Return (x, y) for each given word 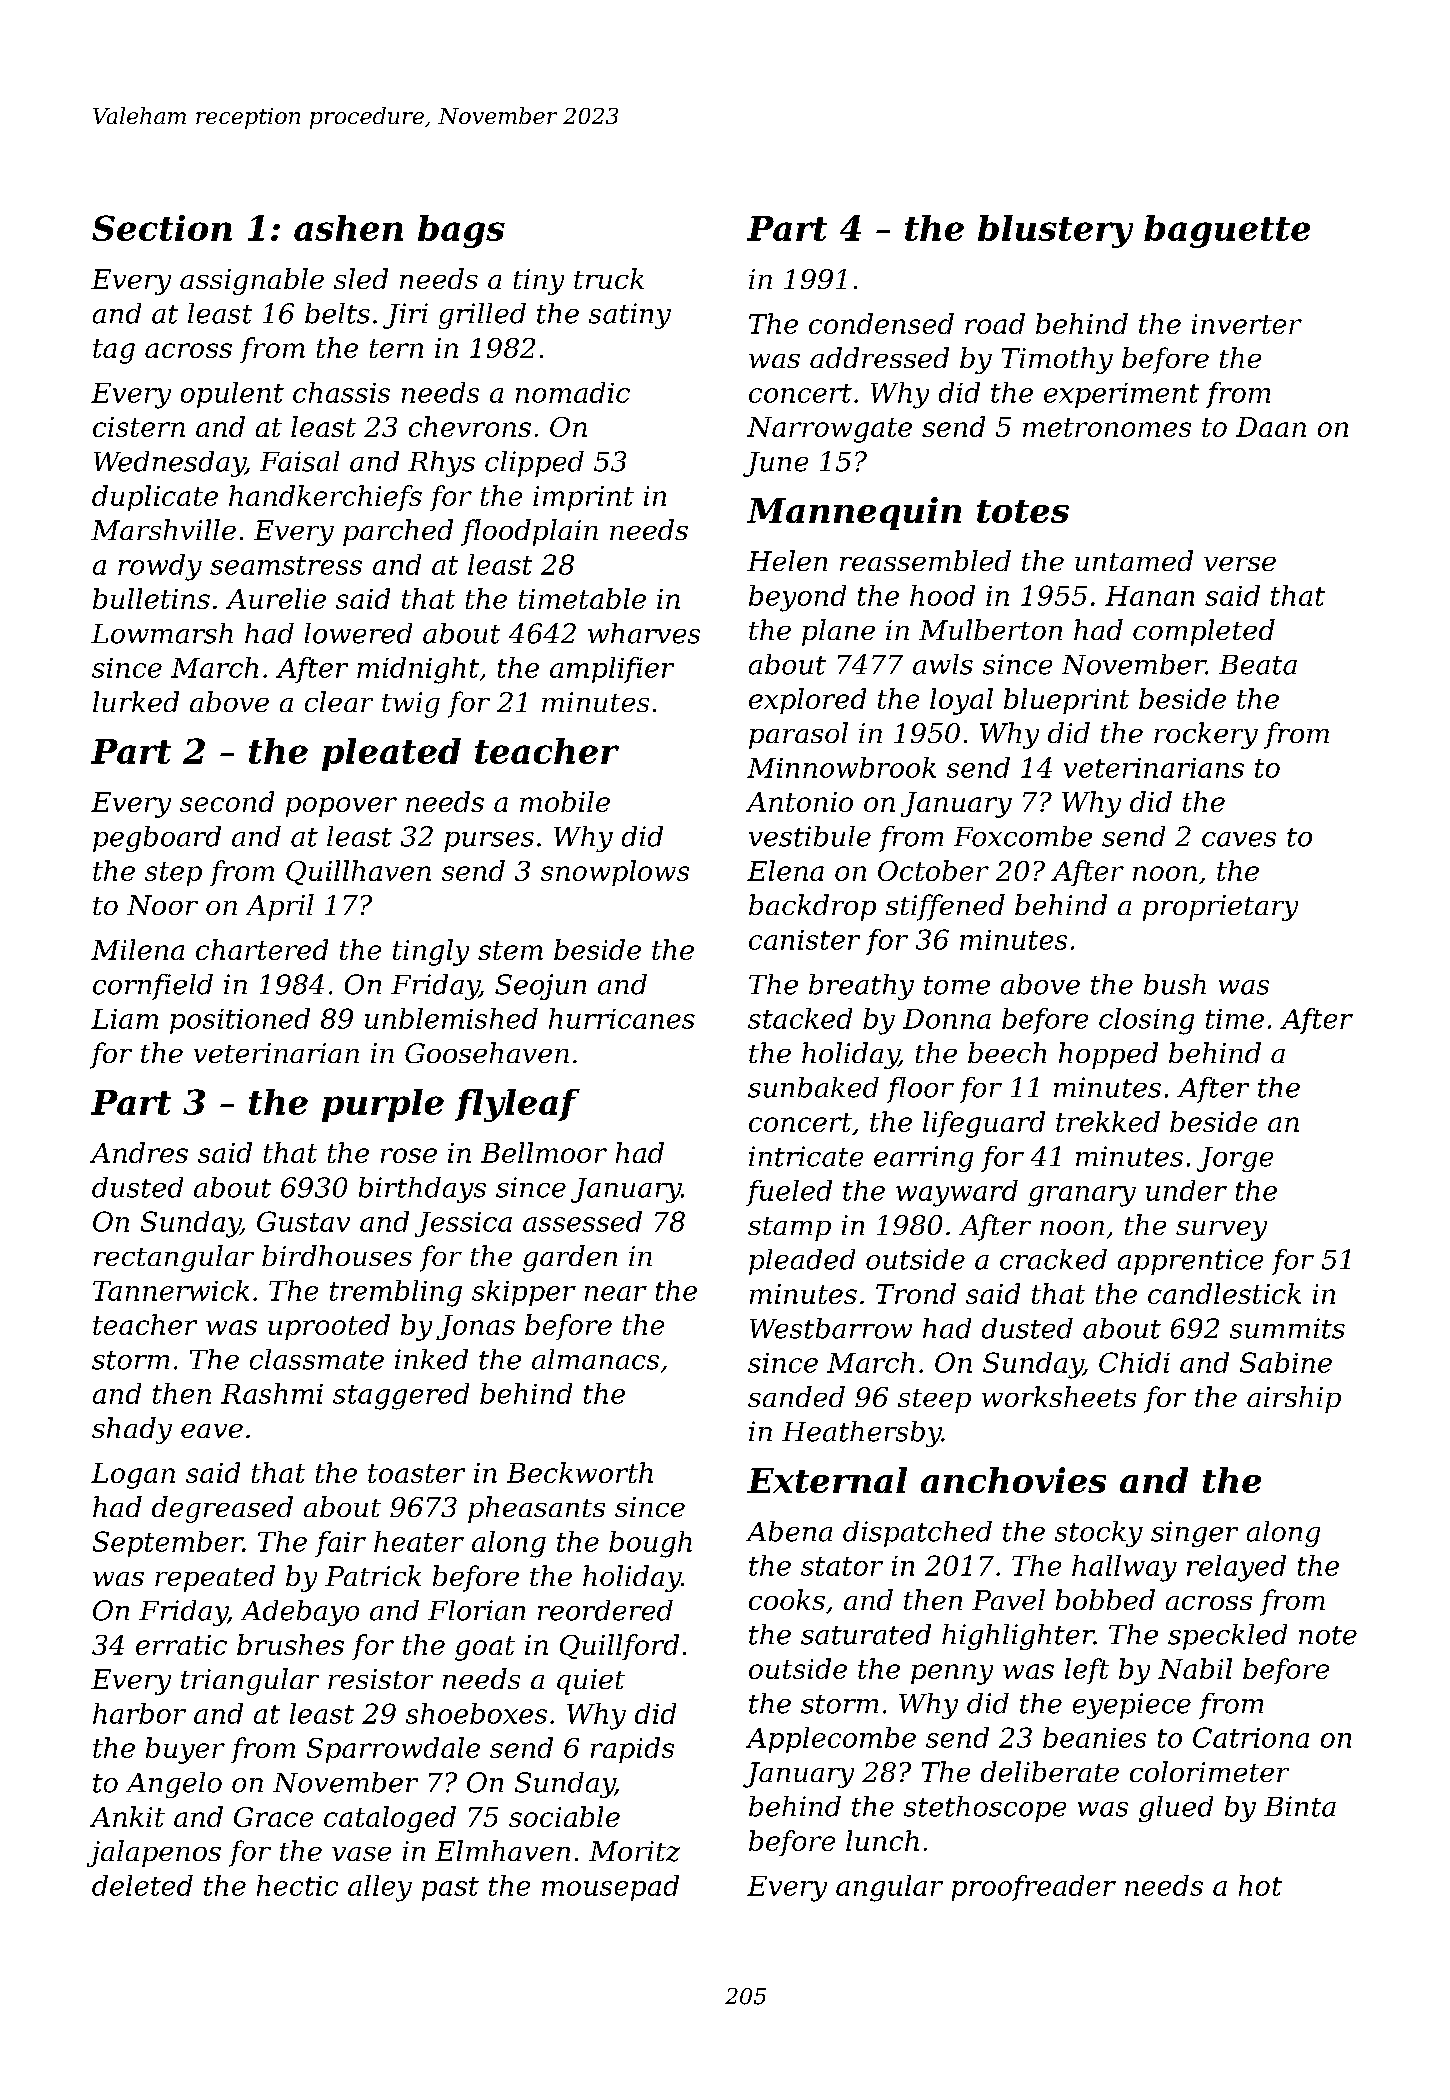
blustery (1055, 231)
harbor (139, 1713)
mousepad (610, 1888)
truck (609, 278)
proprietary (1220, 908)
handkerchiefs (325, 498)
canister (804, 940)
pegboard (157, 839)
